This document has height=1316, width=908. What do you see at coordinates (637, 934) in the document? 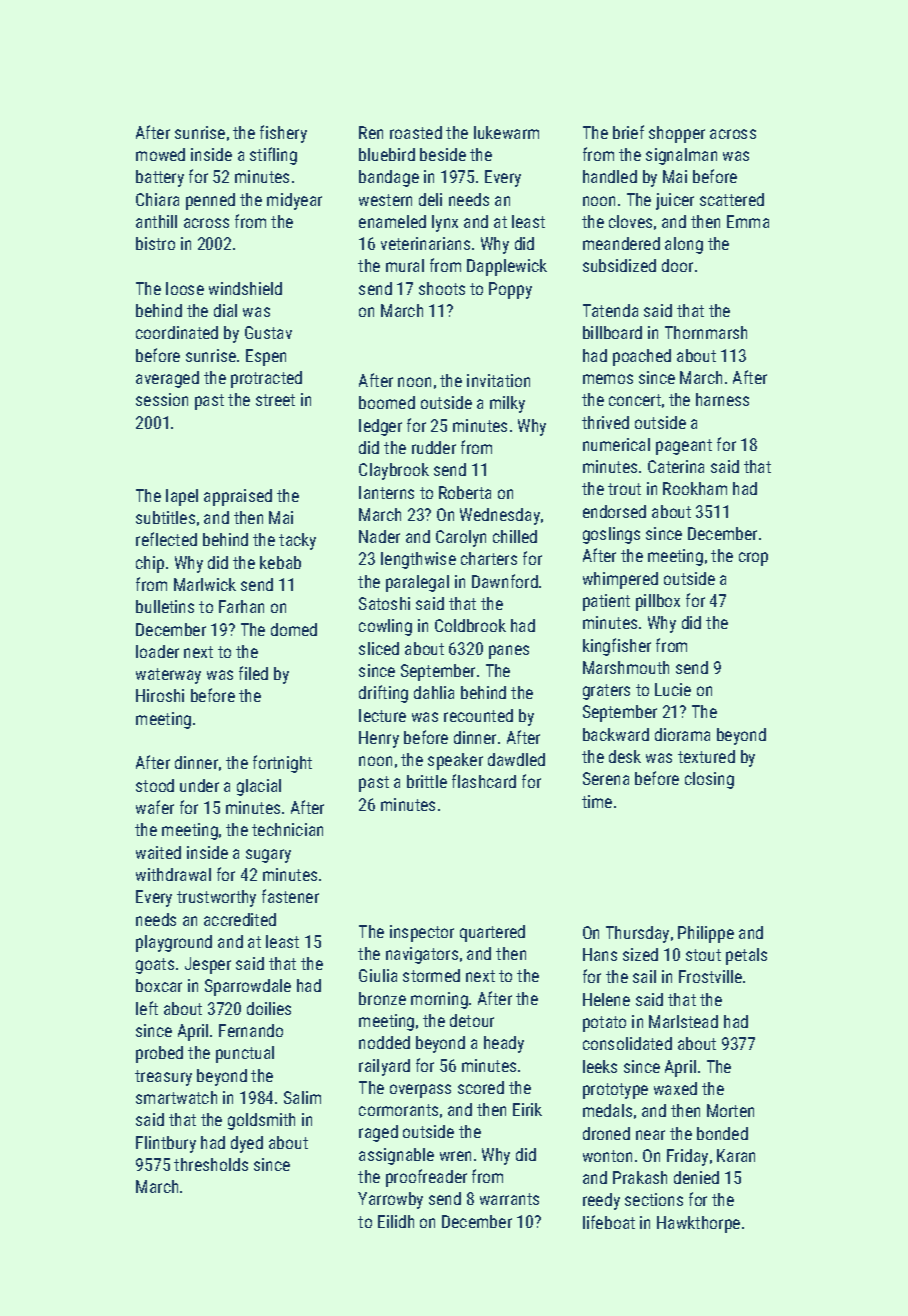
I see `Thursday` at bounding box center [637, 934].
